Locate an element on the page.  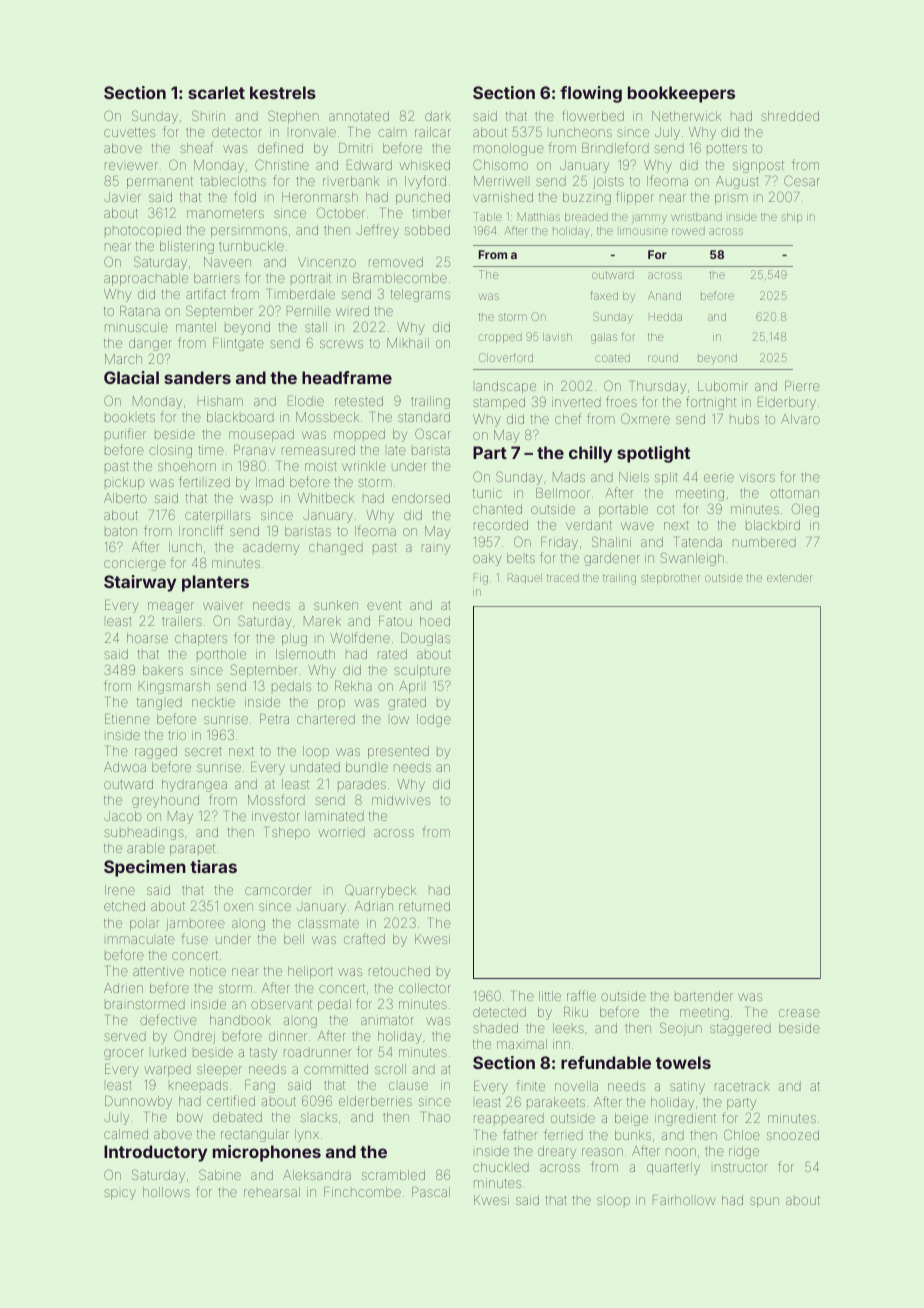
hollows is located at coordinates (166, 1192).
